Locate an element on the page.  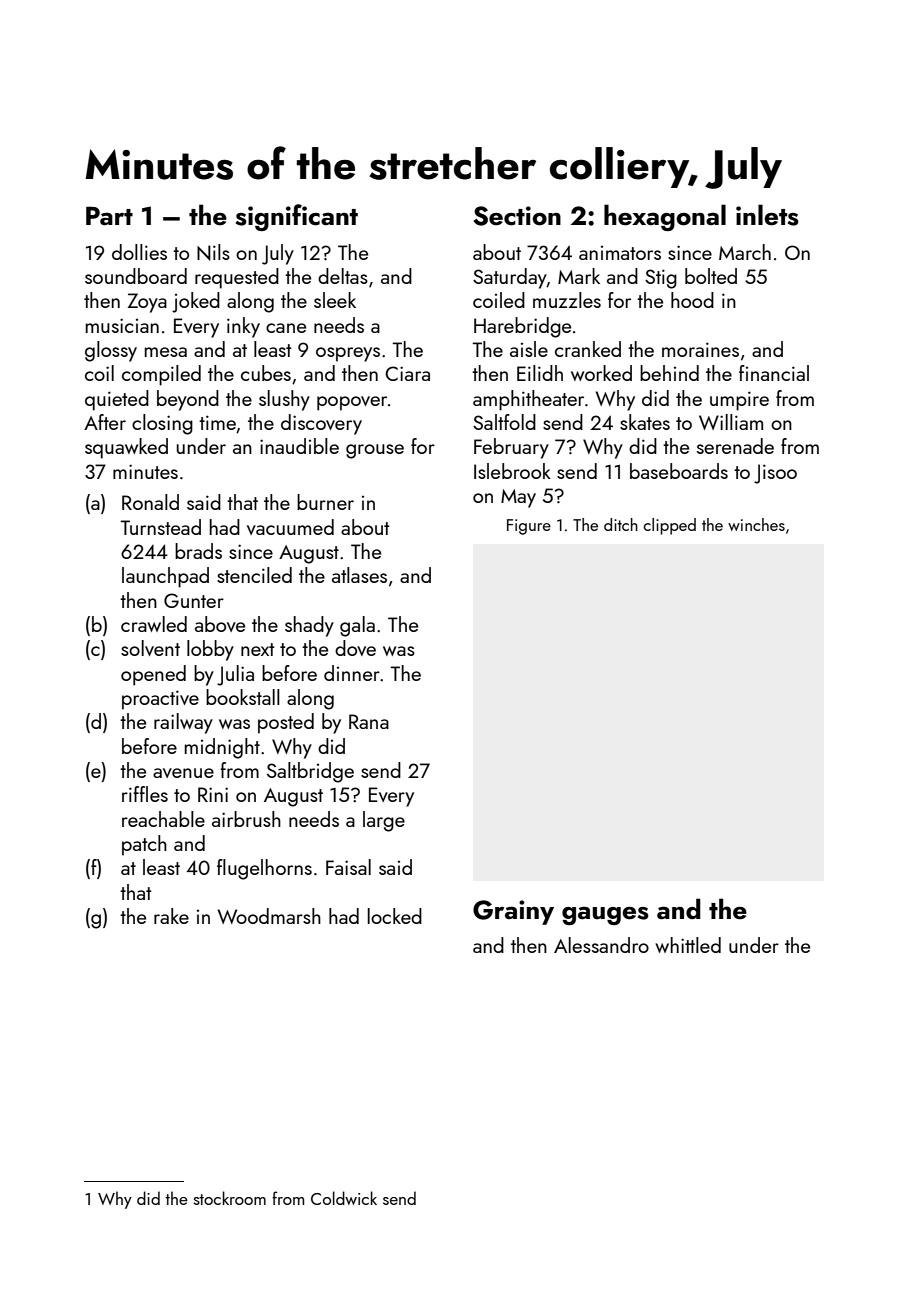
serenade is located at coordinates (735, 446).
